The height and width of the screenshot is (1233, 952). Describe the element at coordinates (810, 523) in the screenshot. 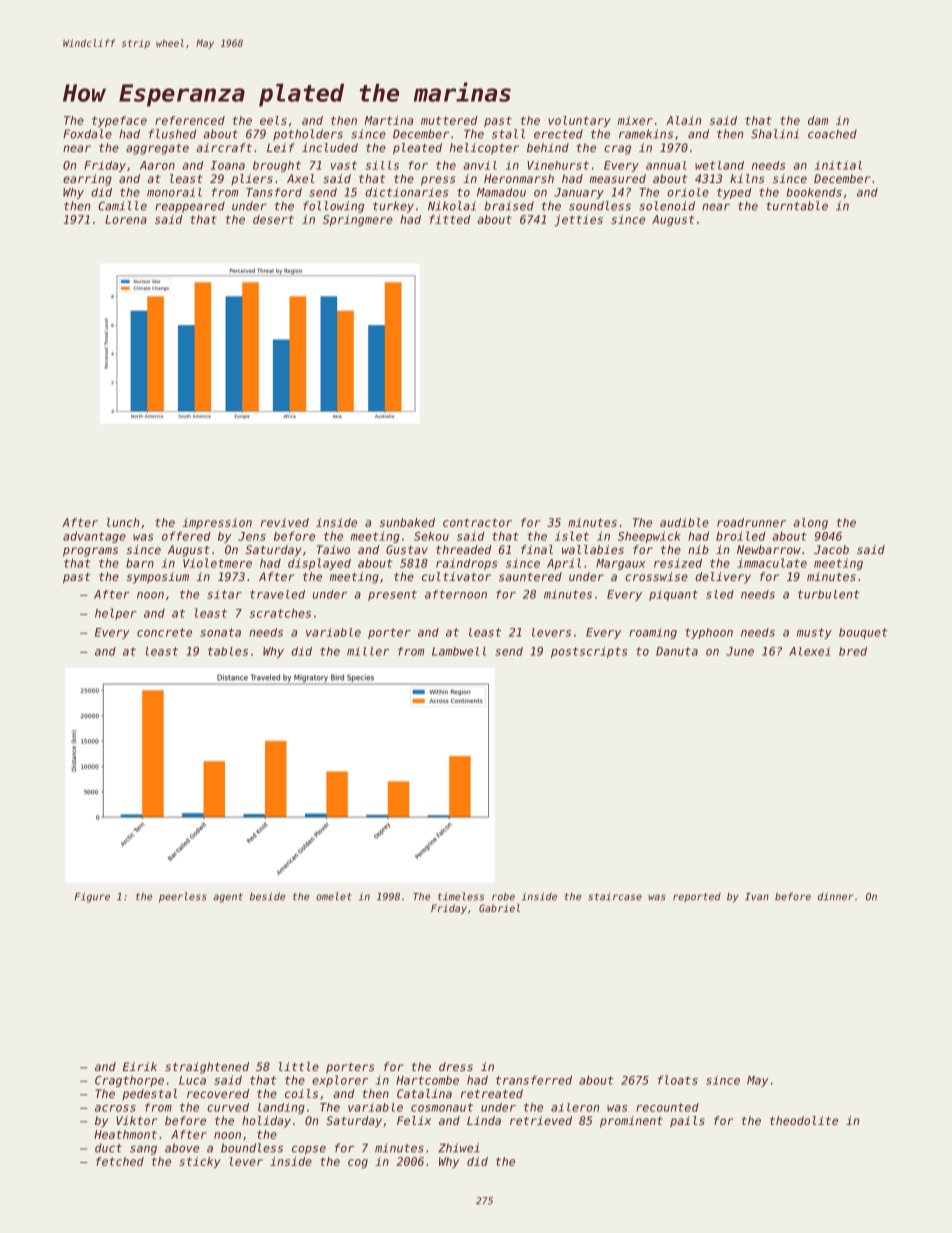

I see `along` at that location.
